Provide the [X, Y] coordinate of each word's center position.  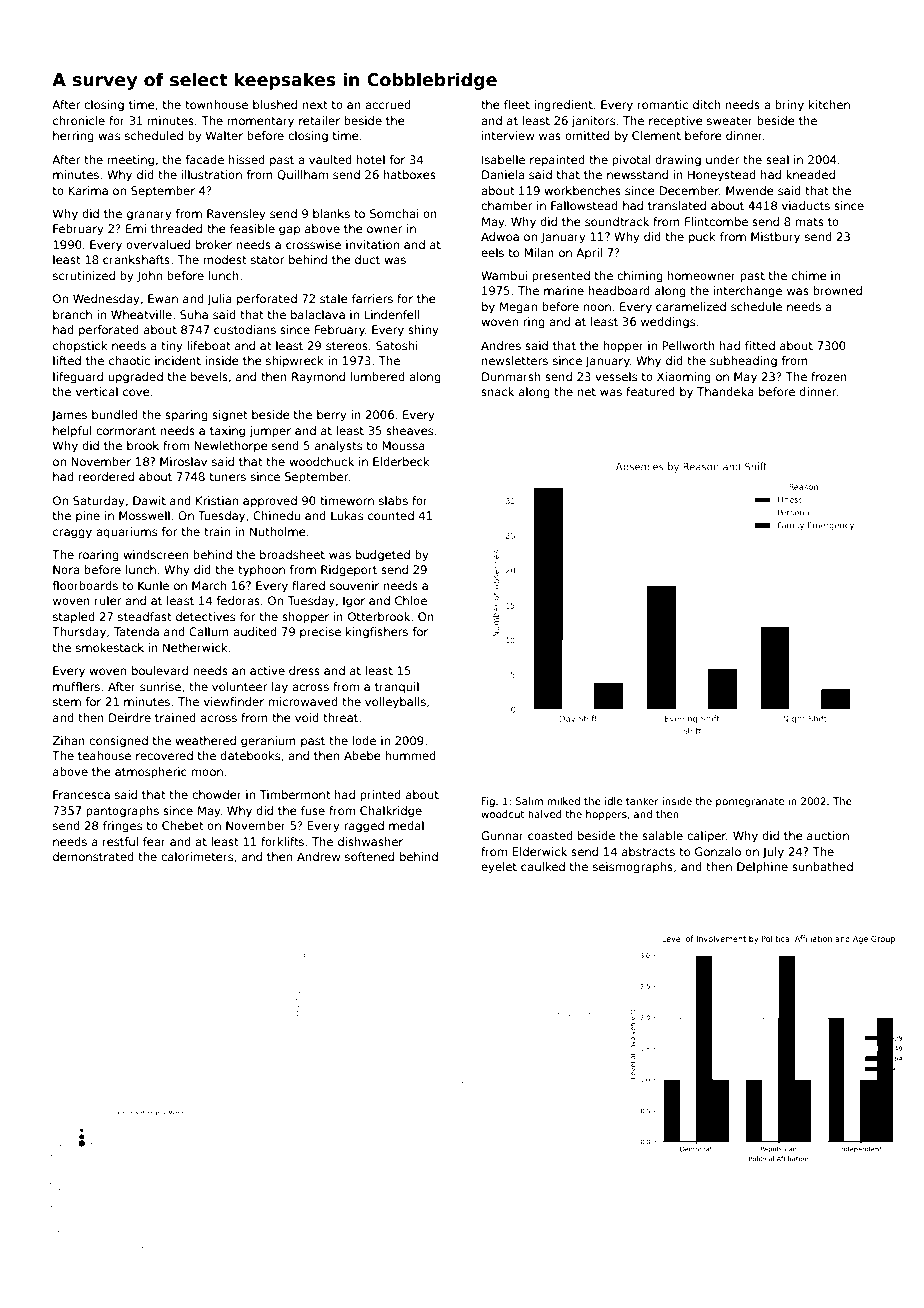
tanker [642, 801]
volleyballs [395, 703]
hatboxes [410, 174]
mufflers [76, 686]
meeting [131, 161]
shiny [423, 331]
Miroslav [183, 461]
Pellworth [688, 345]
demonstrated [93, 856]
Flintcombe [716, 221]
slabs [393, 500]
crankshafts [136, 259]
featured [650, 391]
